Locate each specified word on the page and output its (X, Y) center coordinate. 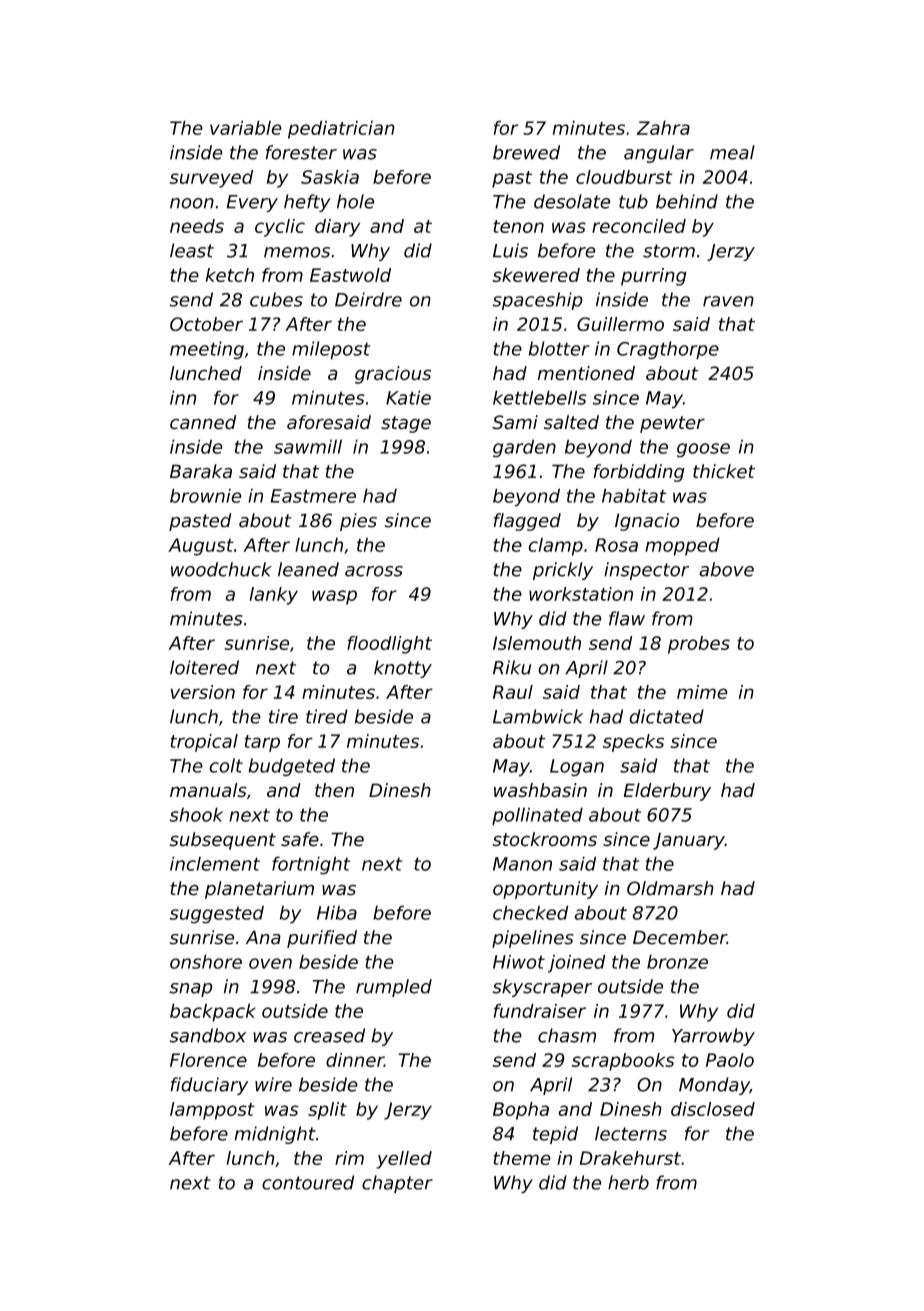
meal (732, 152)
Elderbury (667, 792)
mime (702, 692)
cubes (276, 299)
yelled (404, 1160)
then (334, 790)
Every (252, 203)
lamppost (212, 1111)
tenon (518, 226)
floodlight (389, 645)
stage (406, 424)
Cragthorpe (668, 350)
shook (196, 814)
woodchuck (221, 569)
